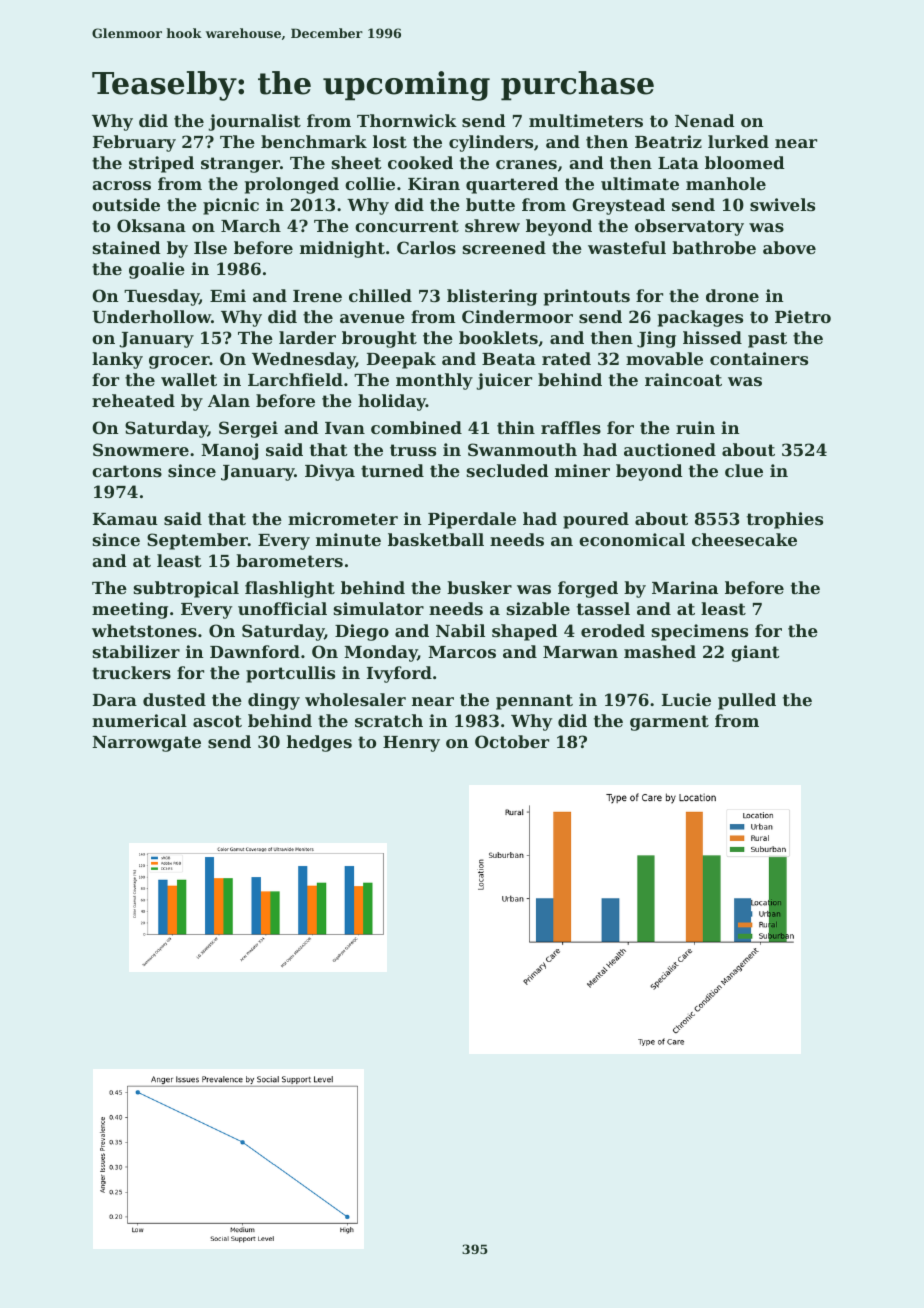 The width and height of the screenshot is (924, 1308). I want to click on journalist, so click(254, 122).
